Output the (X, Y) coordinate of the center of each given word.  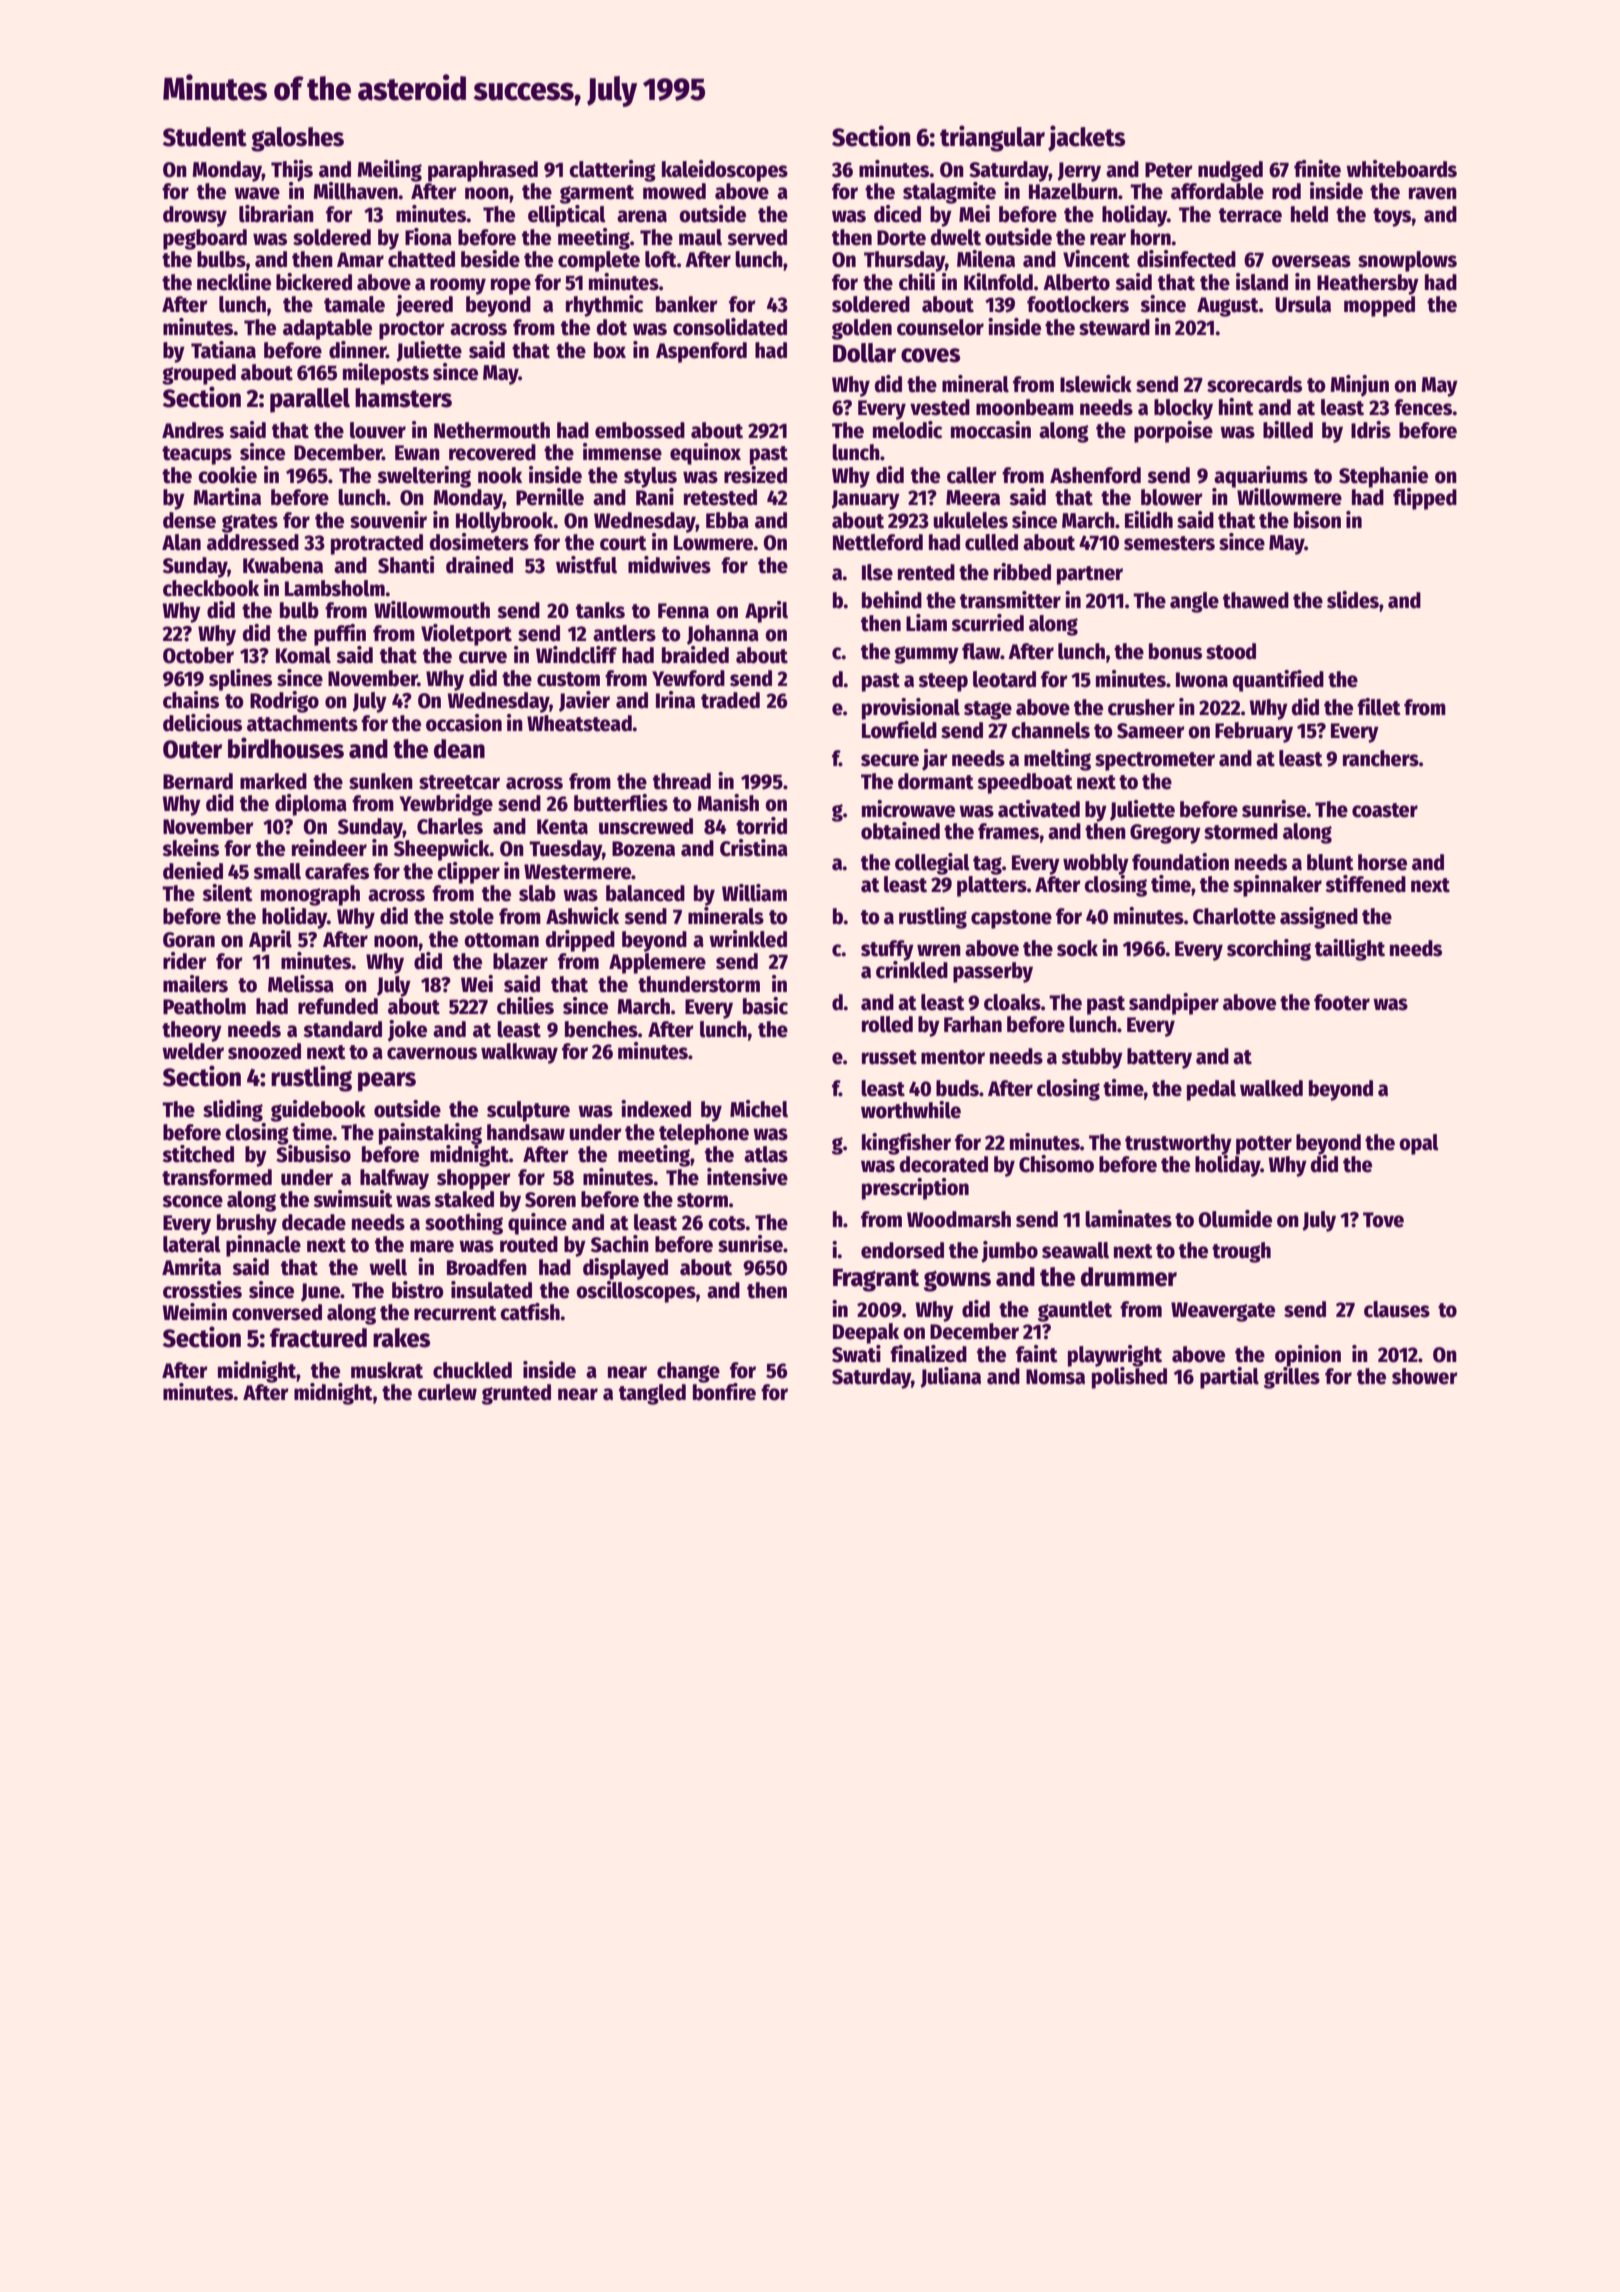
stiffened (1365, 884)
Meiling (389, 171)
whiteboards (1401, 169)
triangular (992, 138)
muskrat (387, 1370)
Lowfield (899, 730)
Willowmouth (432, 610)
